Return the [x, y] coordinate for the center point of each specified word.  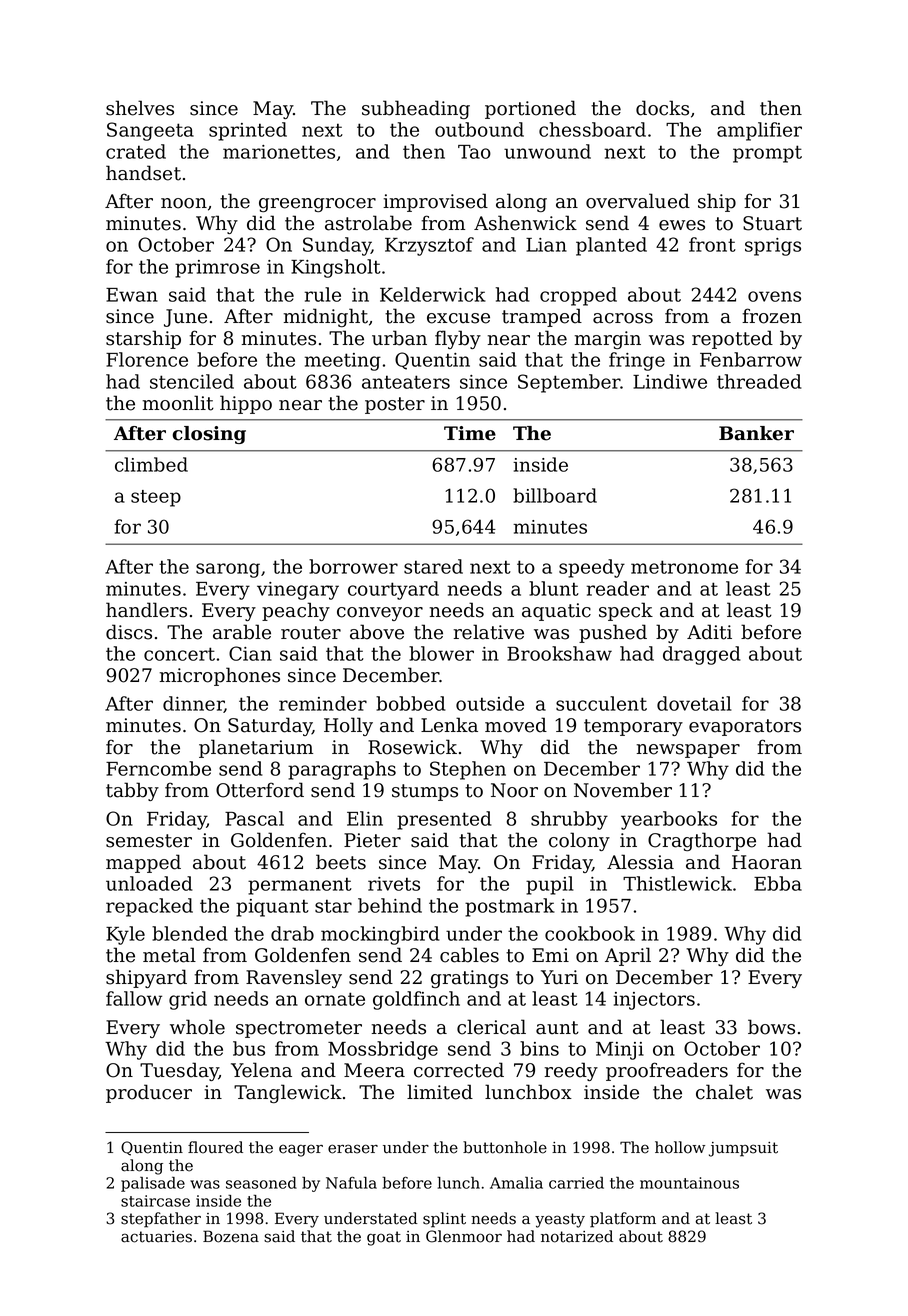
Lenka [449, 725]
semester [149, 841]
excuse [458, 318]
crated [136, 151]
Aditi [709, 632]
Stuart [772, 223]
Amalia [516, 1183]
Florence [147, 359]
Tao [474, 152]
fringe [637, 361]
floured [215, 1147]
